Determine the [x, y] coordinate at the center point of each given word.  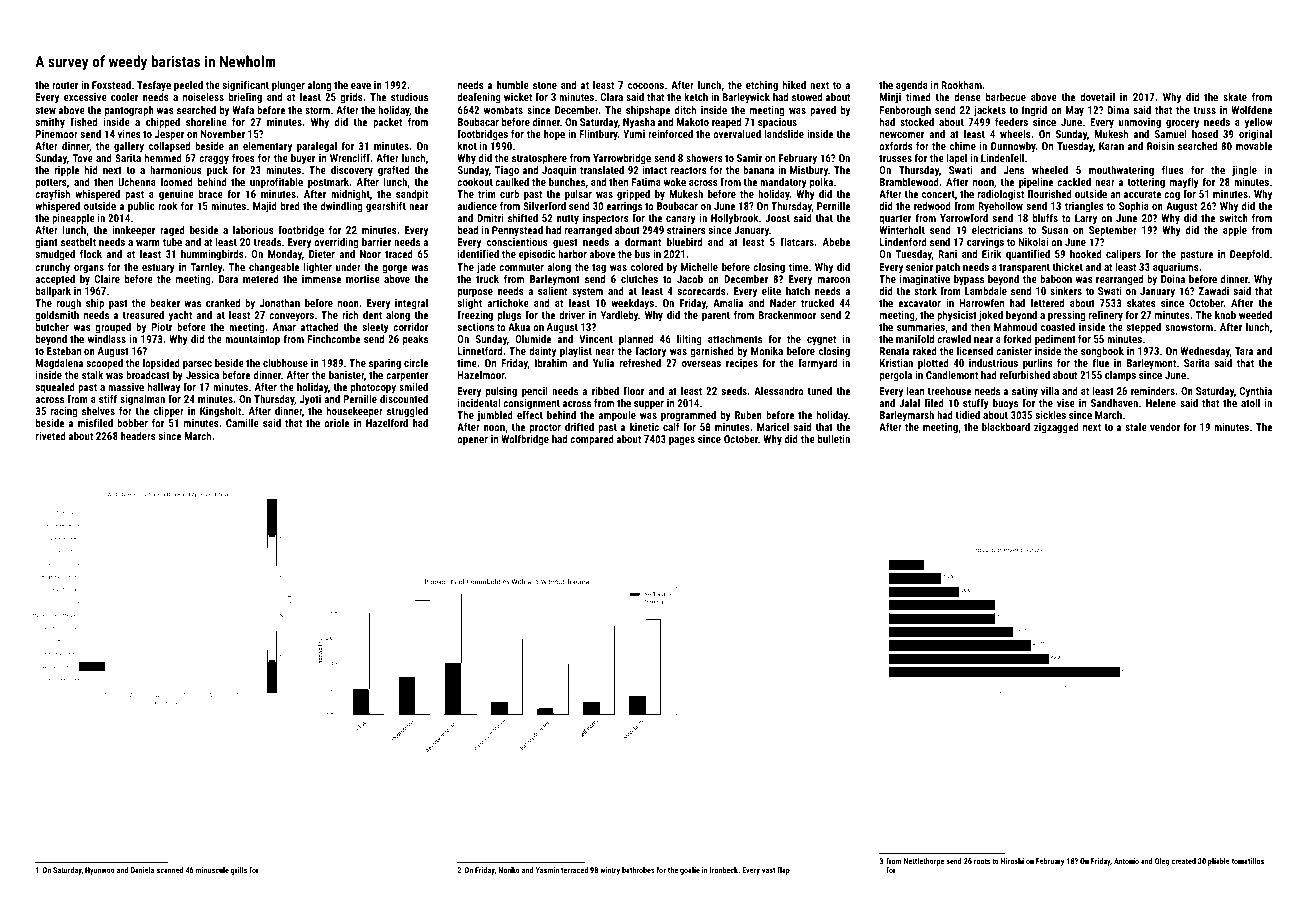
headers [138, 436]
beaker [165, 303]
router [65, 85]
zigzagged [1056, 428]
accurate [1142, 194]
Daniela [142, 870]
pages [682, 441]
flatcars [797, 241]
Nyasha [639, 123]
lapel [957, 159]
